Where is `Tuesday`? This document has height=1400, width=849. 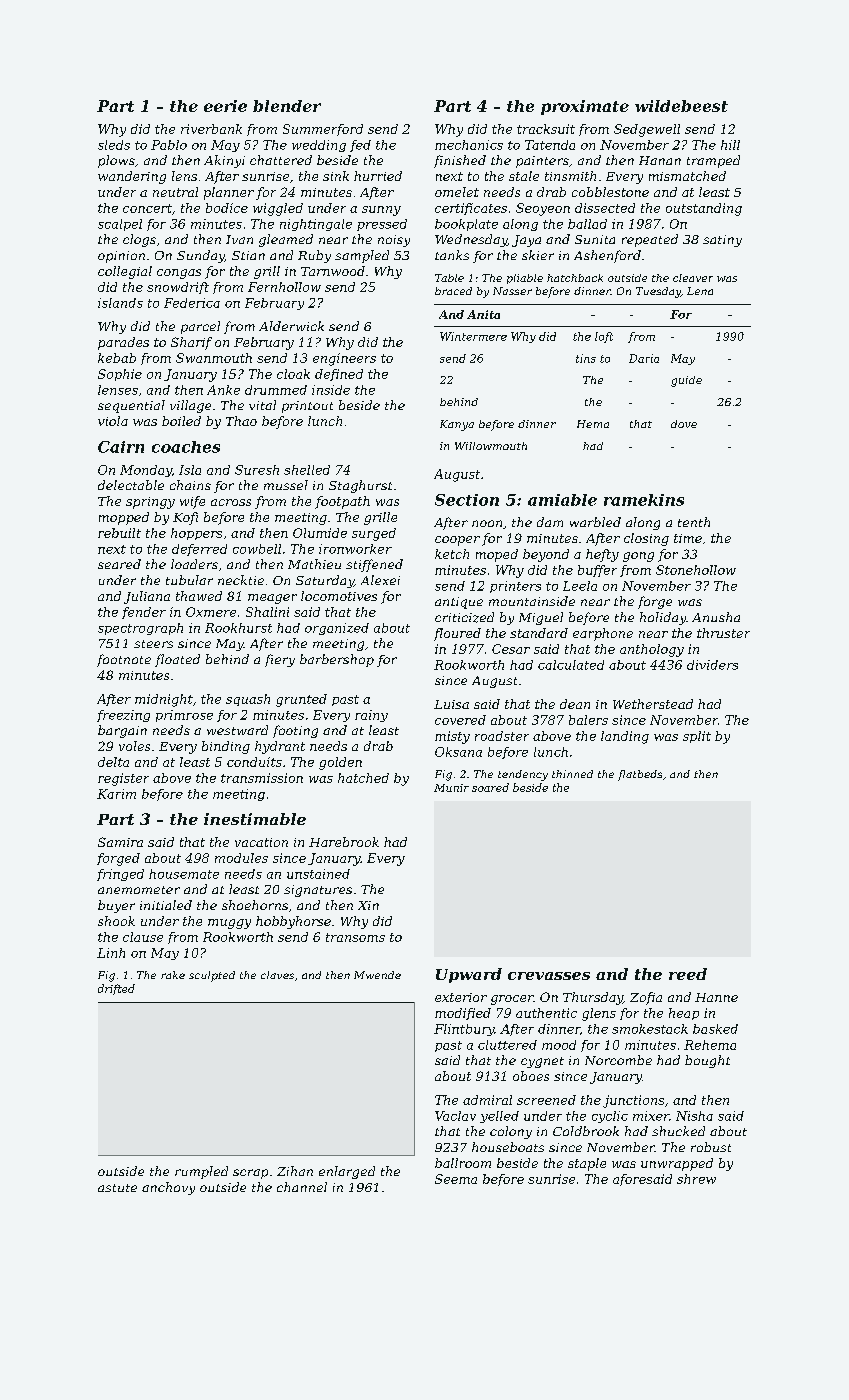 Tuesday is located at coordinates (658, 292).
